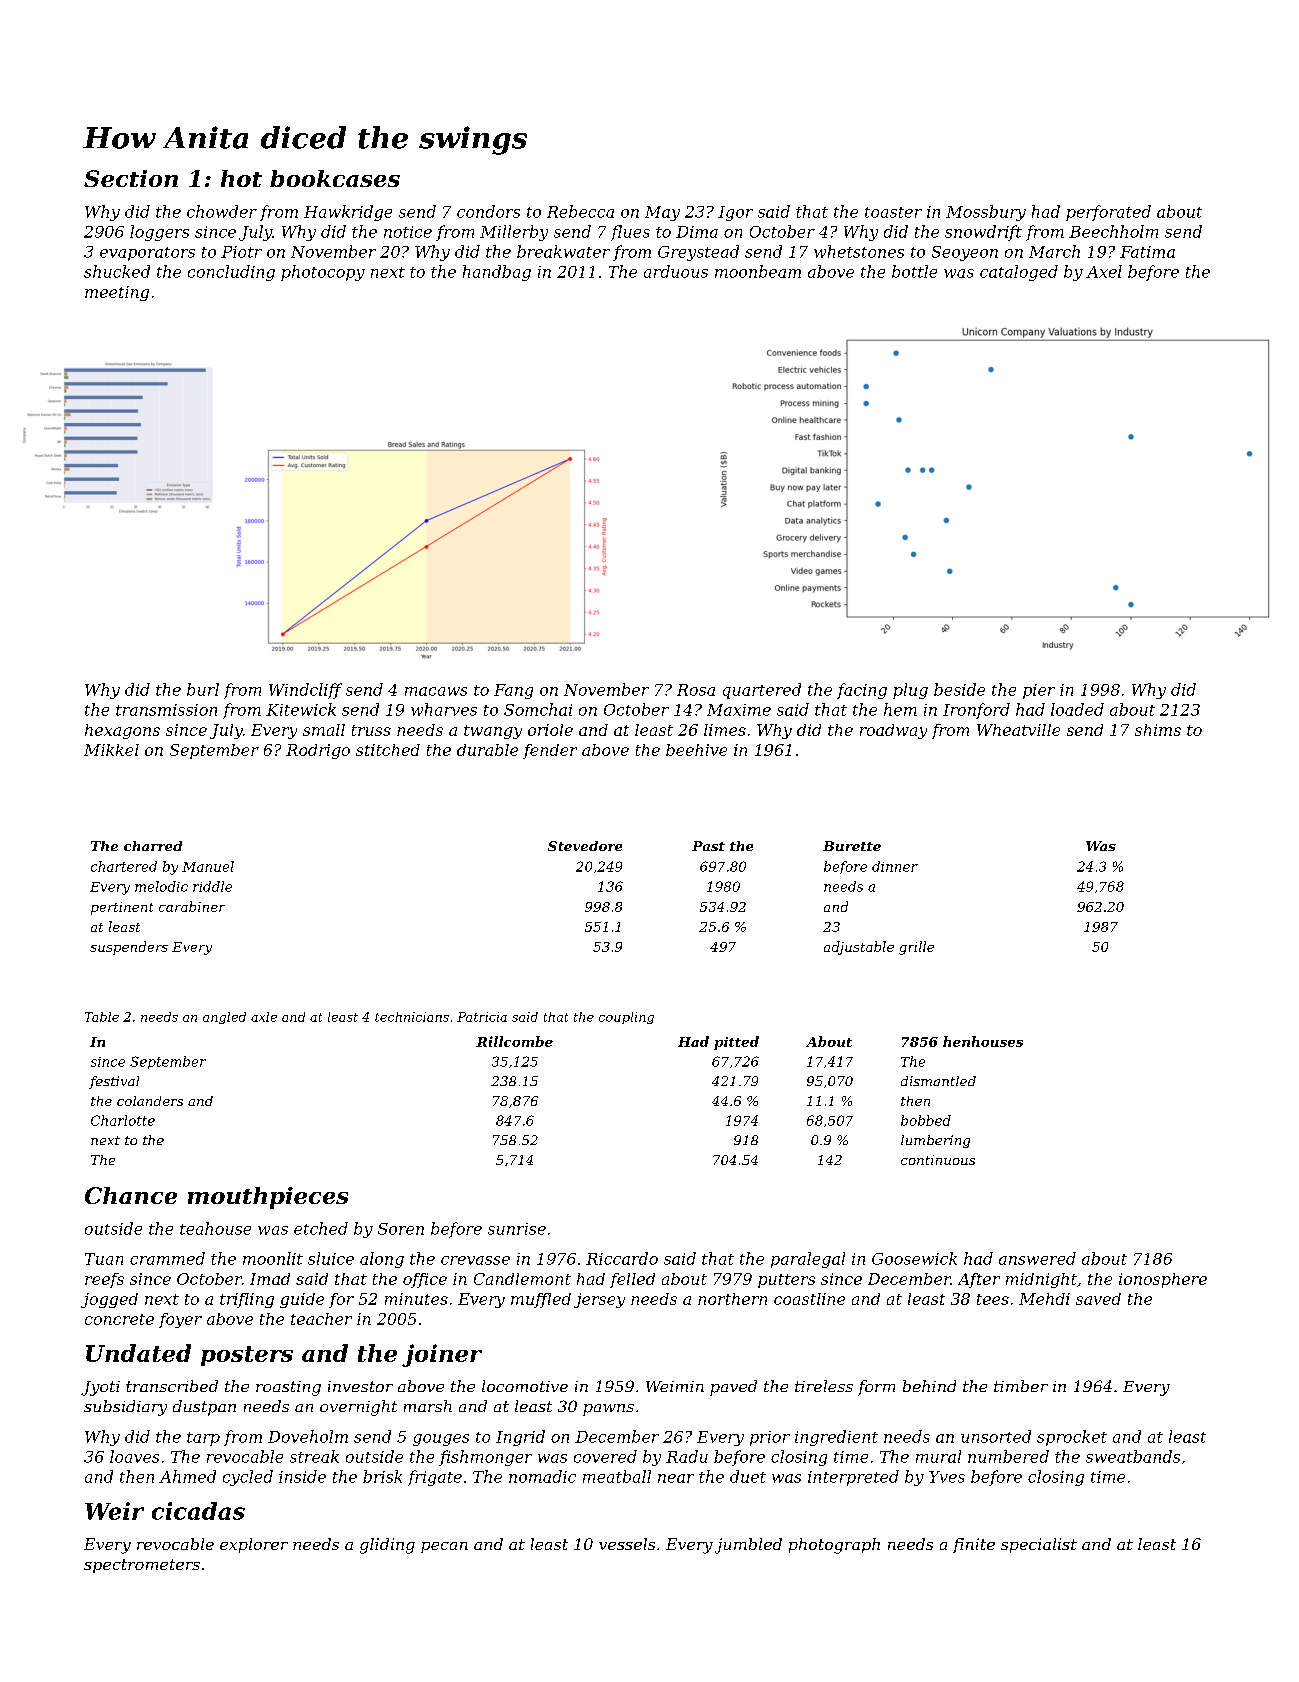 This screenshot has height=1682, width=1299. I want to click on bobbed, so click(926, 1120).
